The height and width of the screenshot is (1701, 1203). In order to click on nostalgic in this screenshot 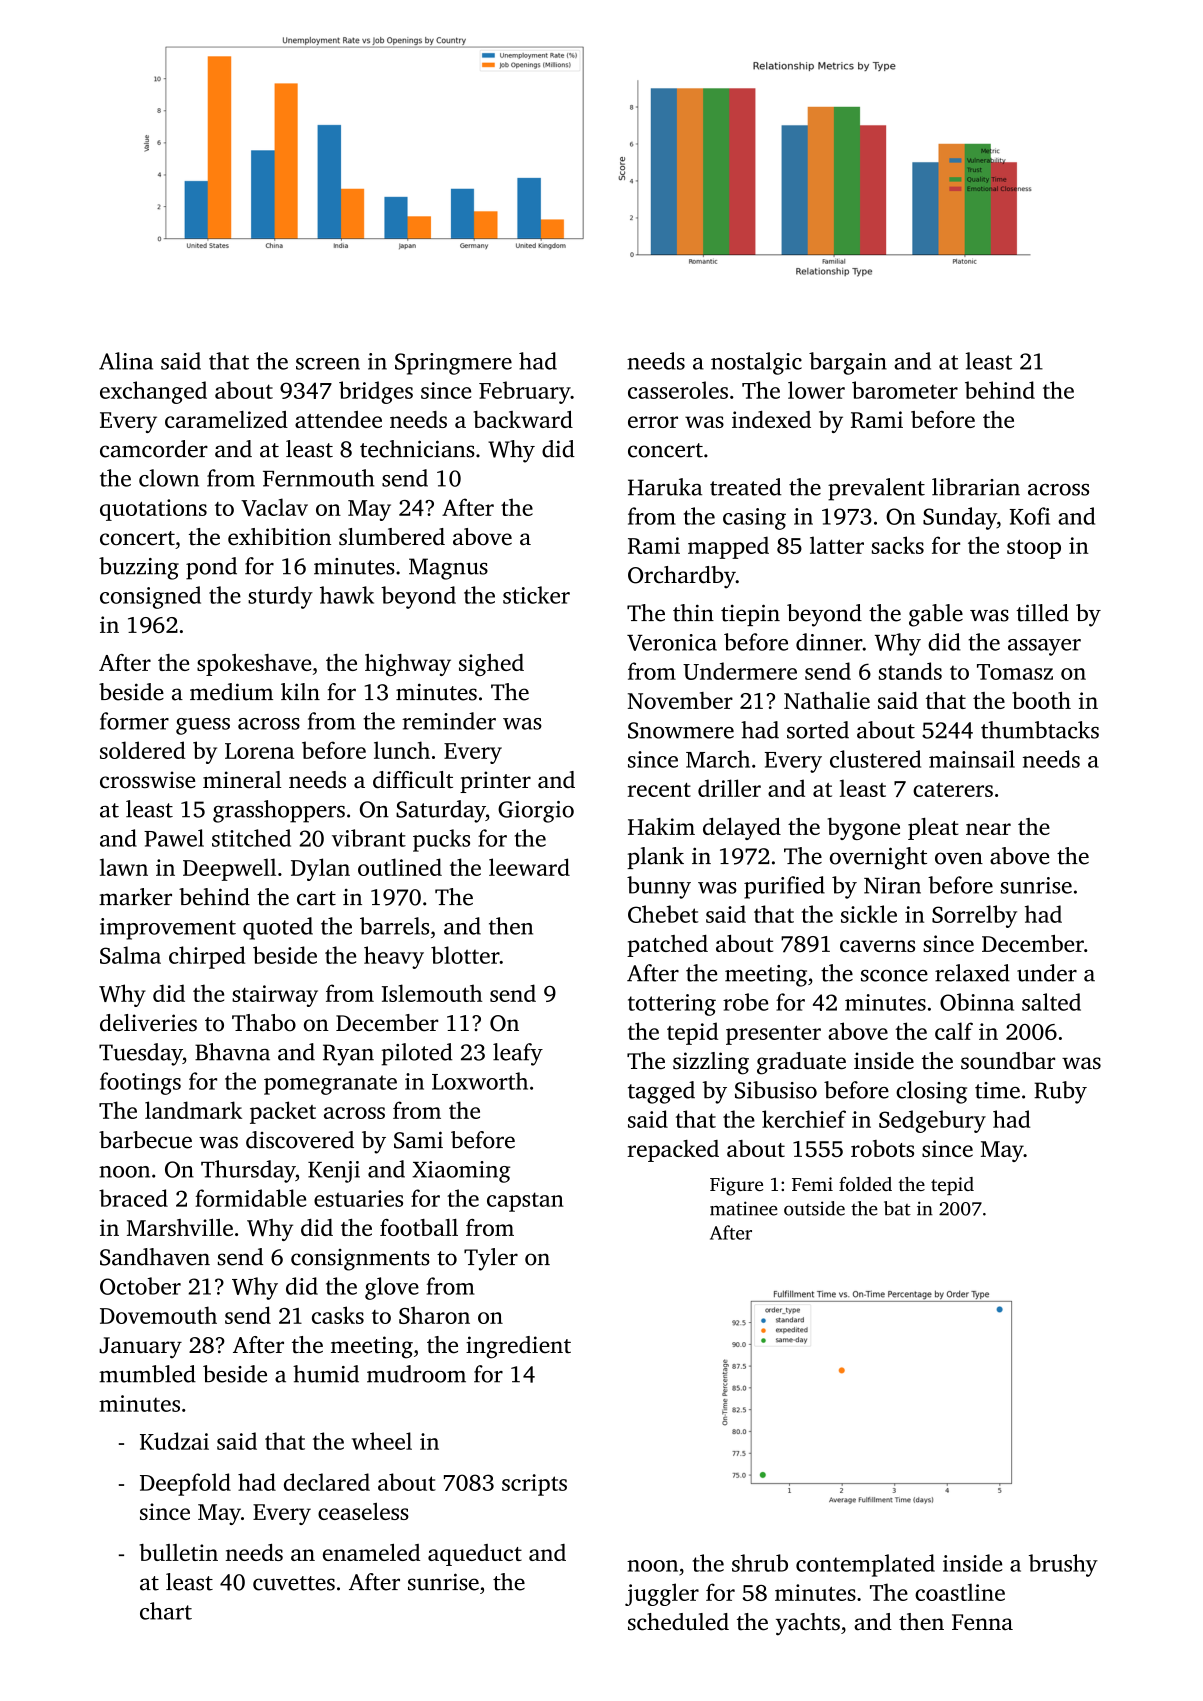, I will do `click(756, 363)`.
